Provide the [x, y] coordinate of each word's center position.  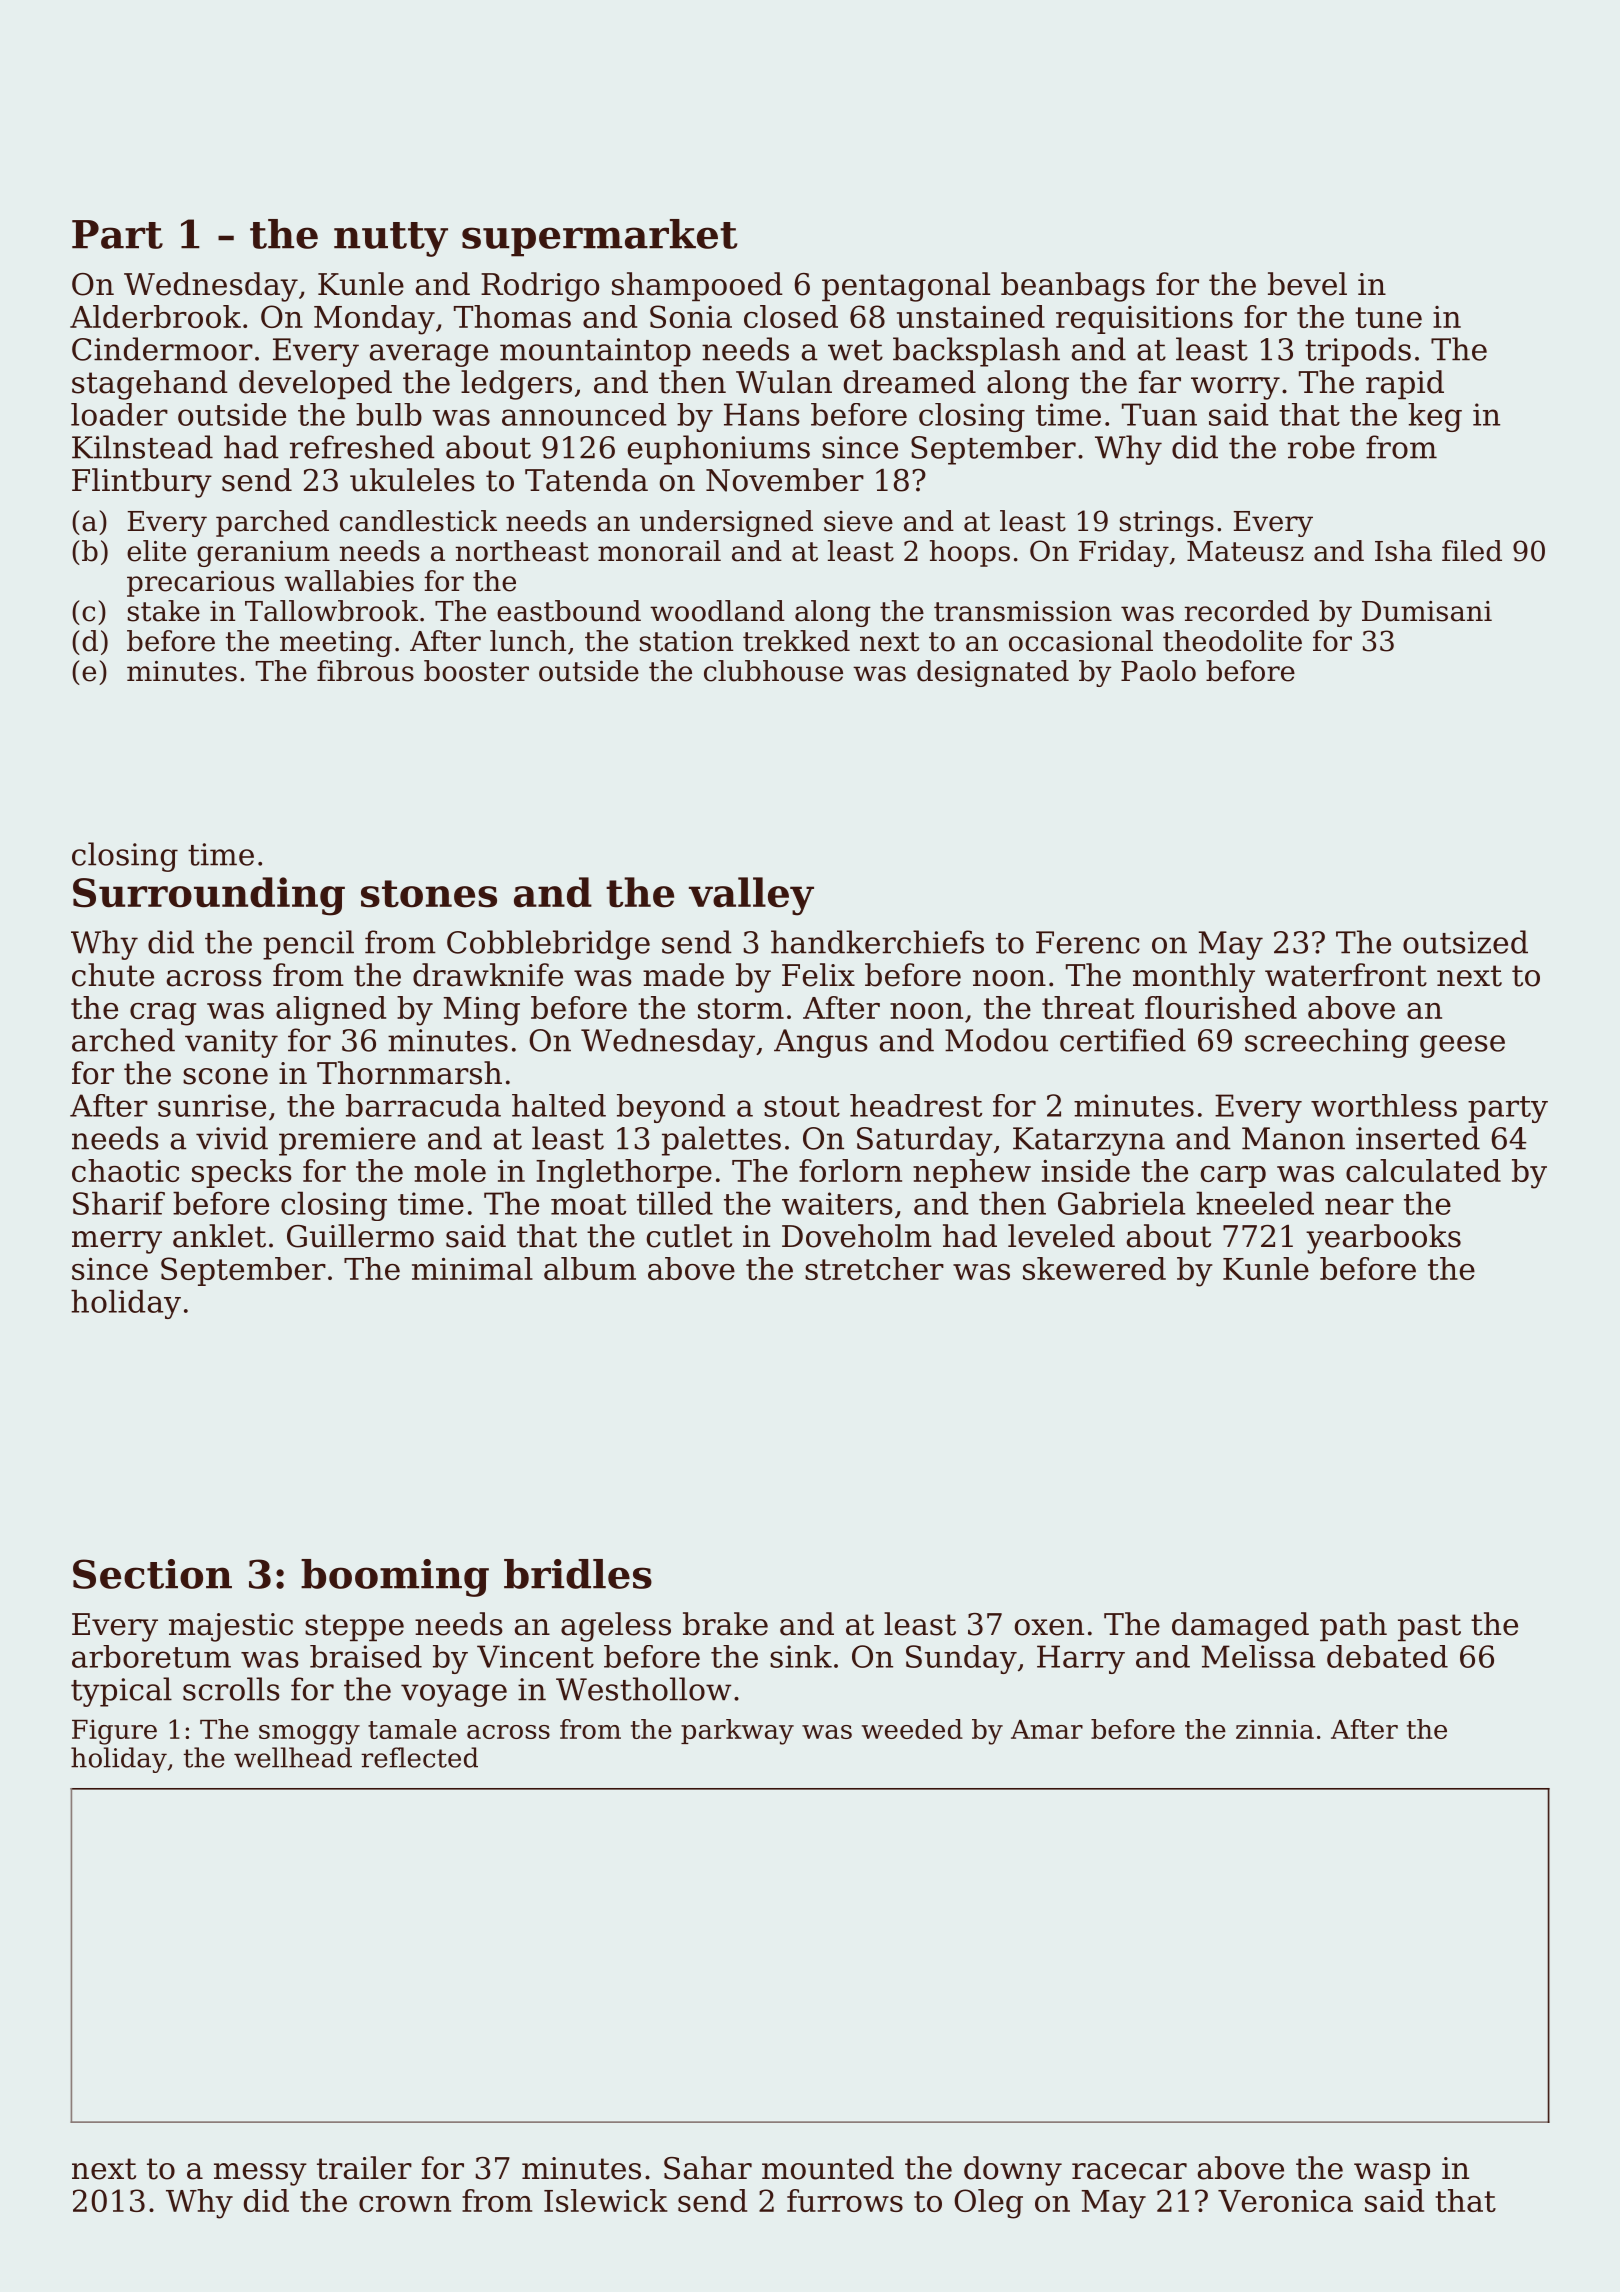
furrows [845, 2200]
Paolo [1158, 671]
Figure [114, 1732]
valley [751, 896]
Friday [1124, 553]
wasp [1392, 2174]
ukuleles [412, 480]
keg [1435, 417]
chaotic [125, 1170]
